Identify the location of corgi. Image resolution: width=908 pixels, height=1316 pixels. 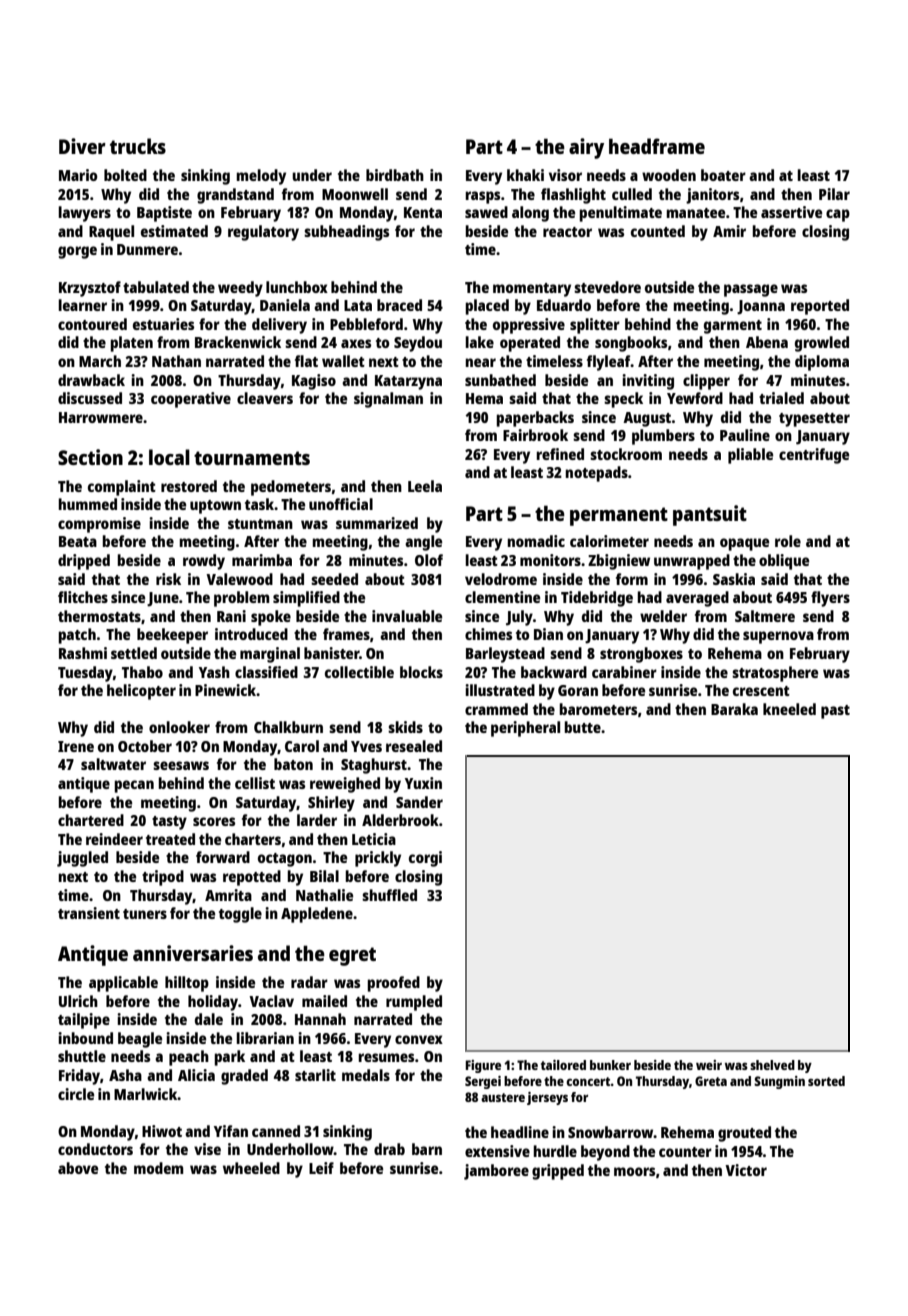
(425, 859).
